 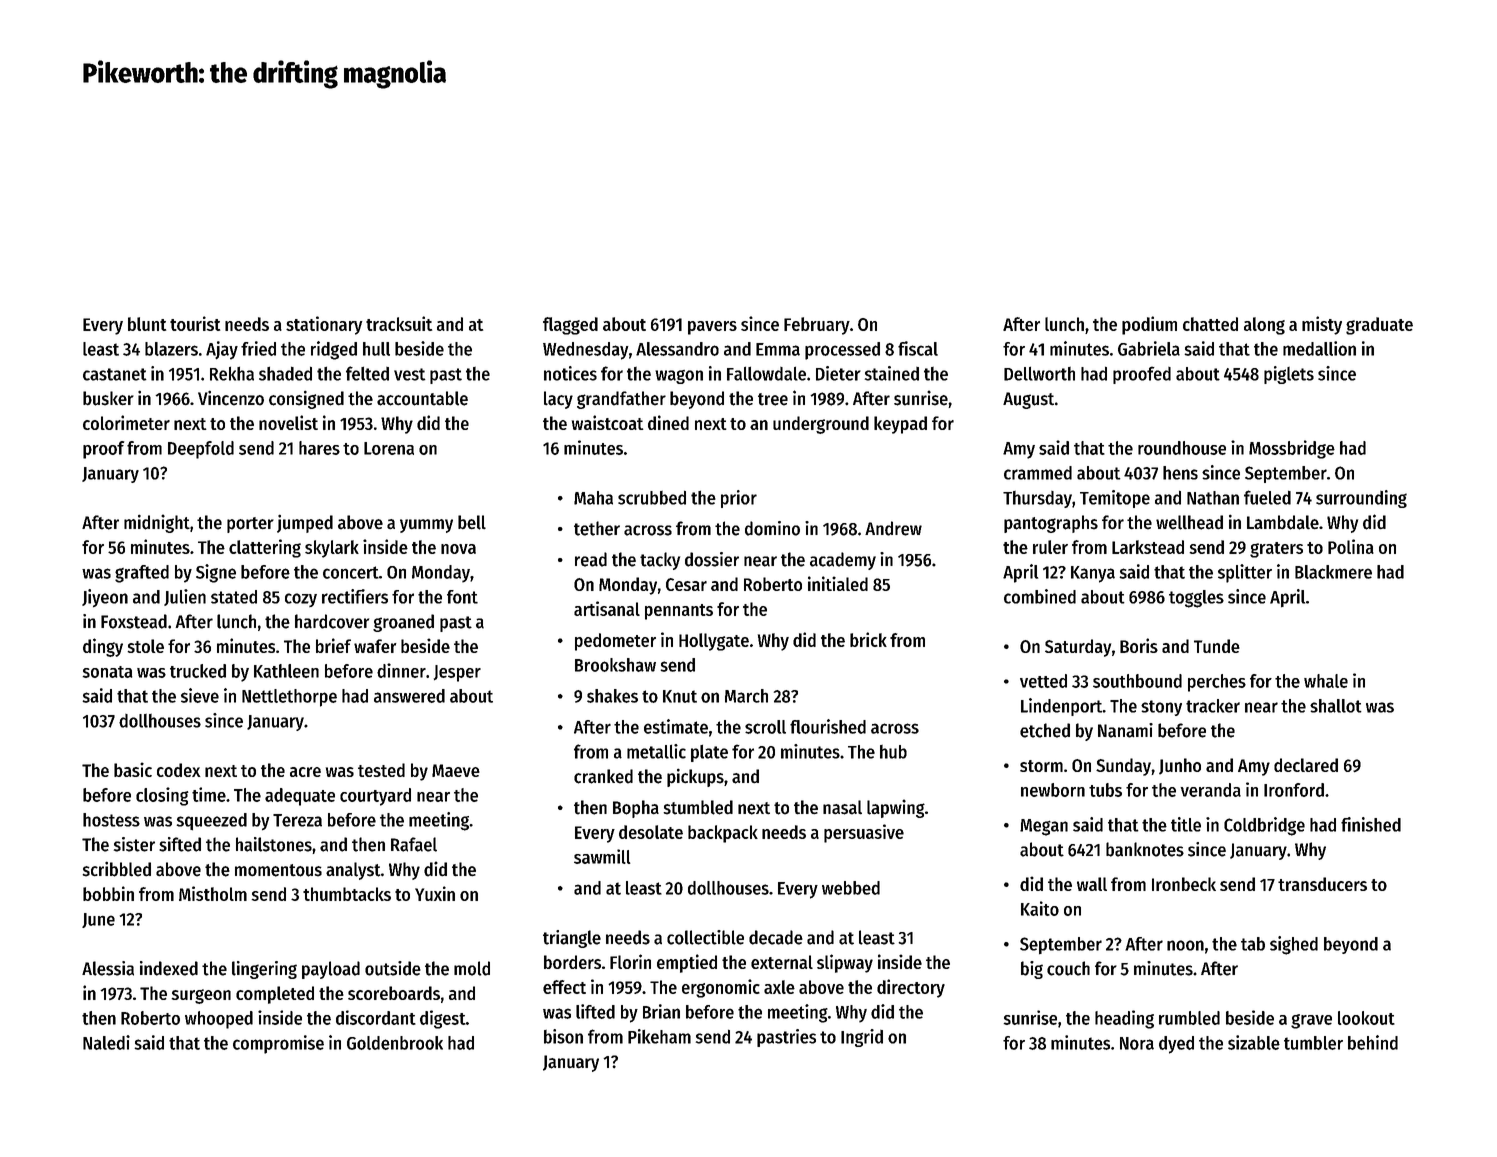 What do you see at coordinates (1276, 550) in the document?
I see `graters` at bounding box center [1276, 550].
